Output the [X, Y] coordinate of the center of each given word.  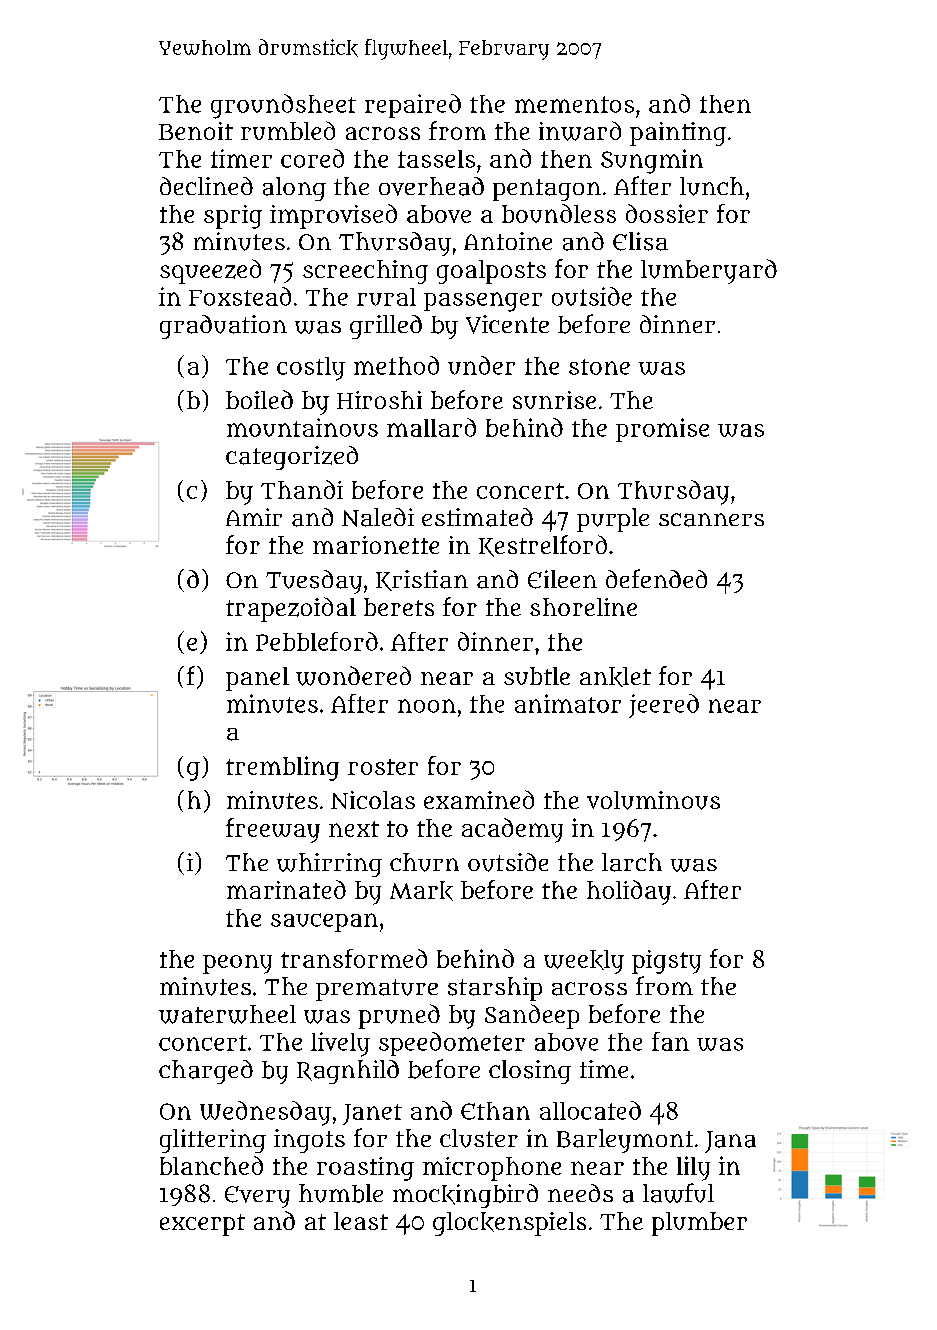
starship [495, 989]
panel [257, 679]
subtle [537, 676]
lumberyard [709, 271]
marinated [286, 889]
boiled [259, 399]
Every [257, 1197]
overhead [431, 186]
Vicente [507, 324]
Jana [730, 1142]
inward [580, 131]
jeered [664, 706]
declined [206, 186]
